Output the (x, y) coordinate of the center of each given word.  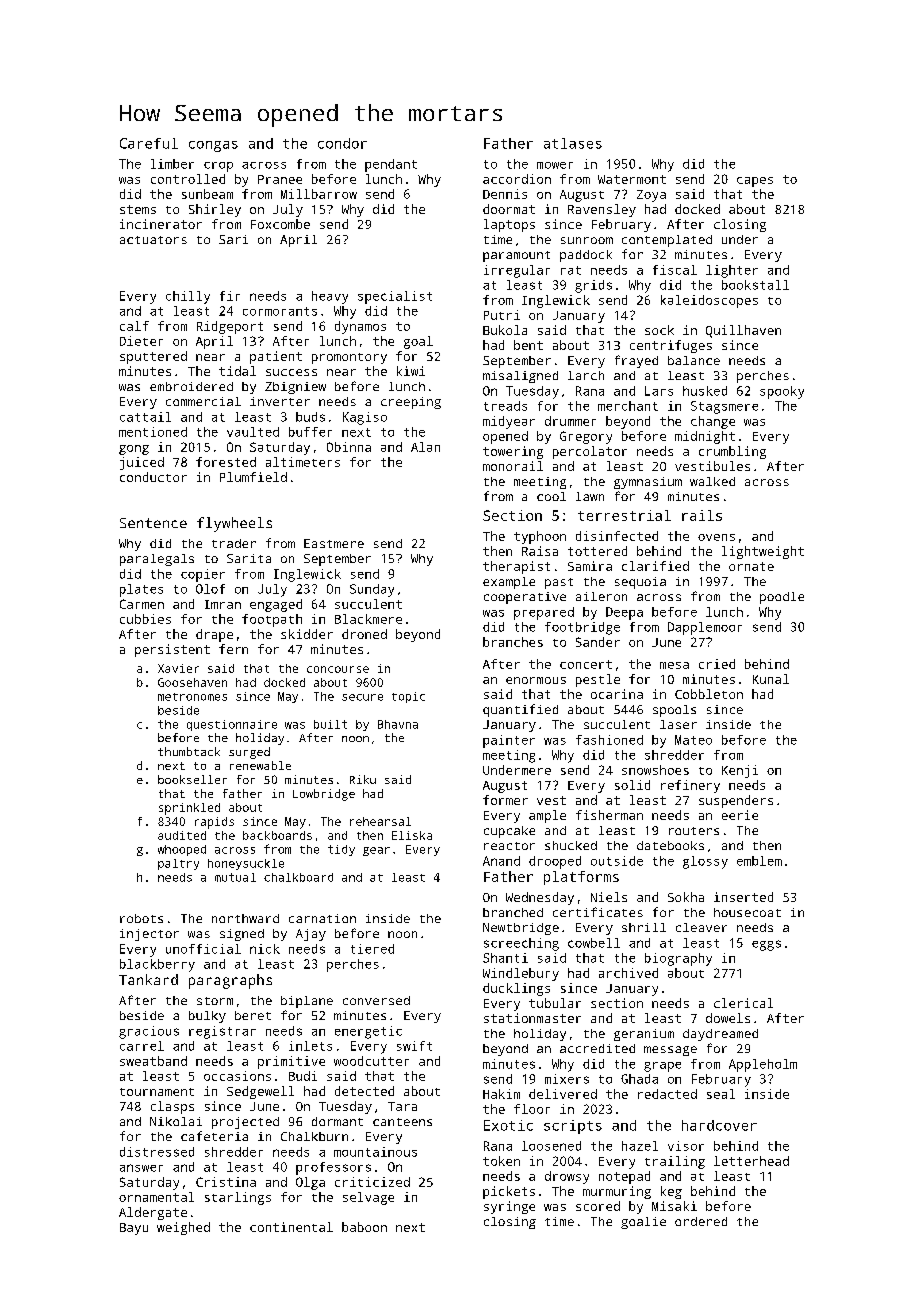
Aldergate (153, 1213)
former (505, 800)
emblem (759, 861)
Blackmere (368, 619)
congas (213, 146)
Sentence (153, 523)
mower (555, 165)
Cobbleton (709, 694)
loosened (551, 1146)
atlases (573, 143)
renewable (260, 765)
